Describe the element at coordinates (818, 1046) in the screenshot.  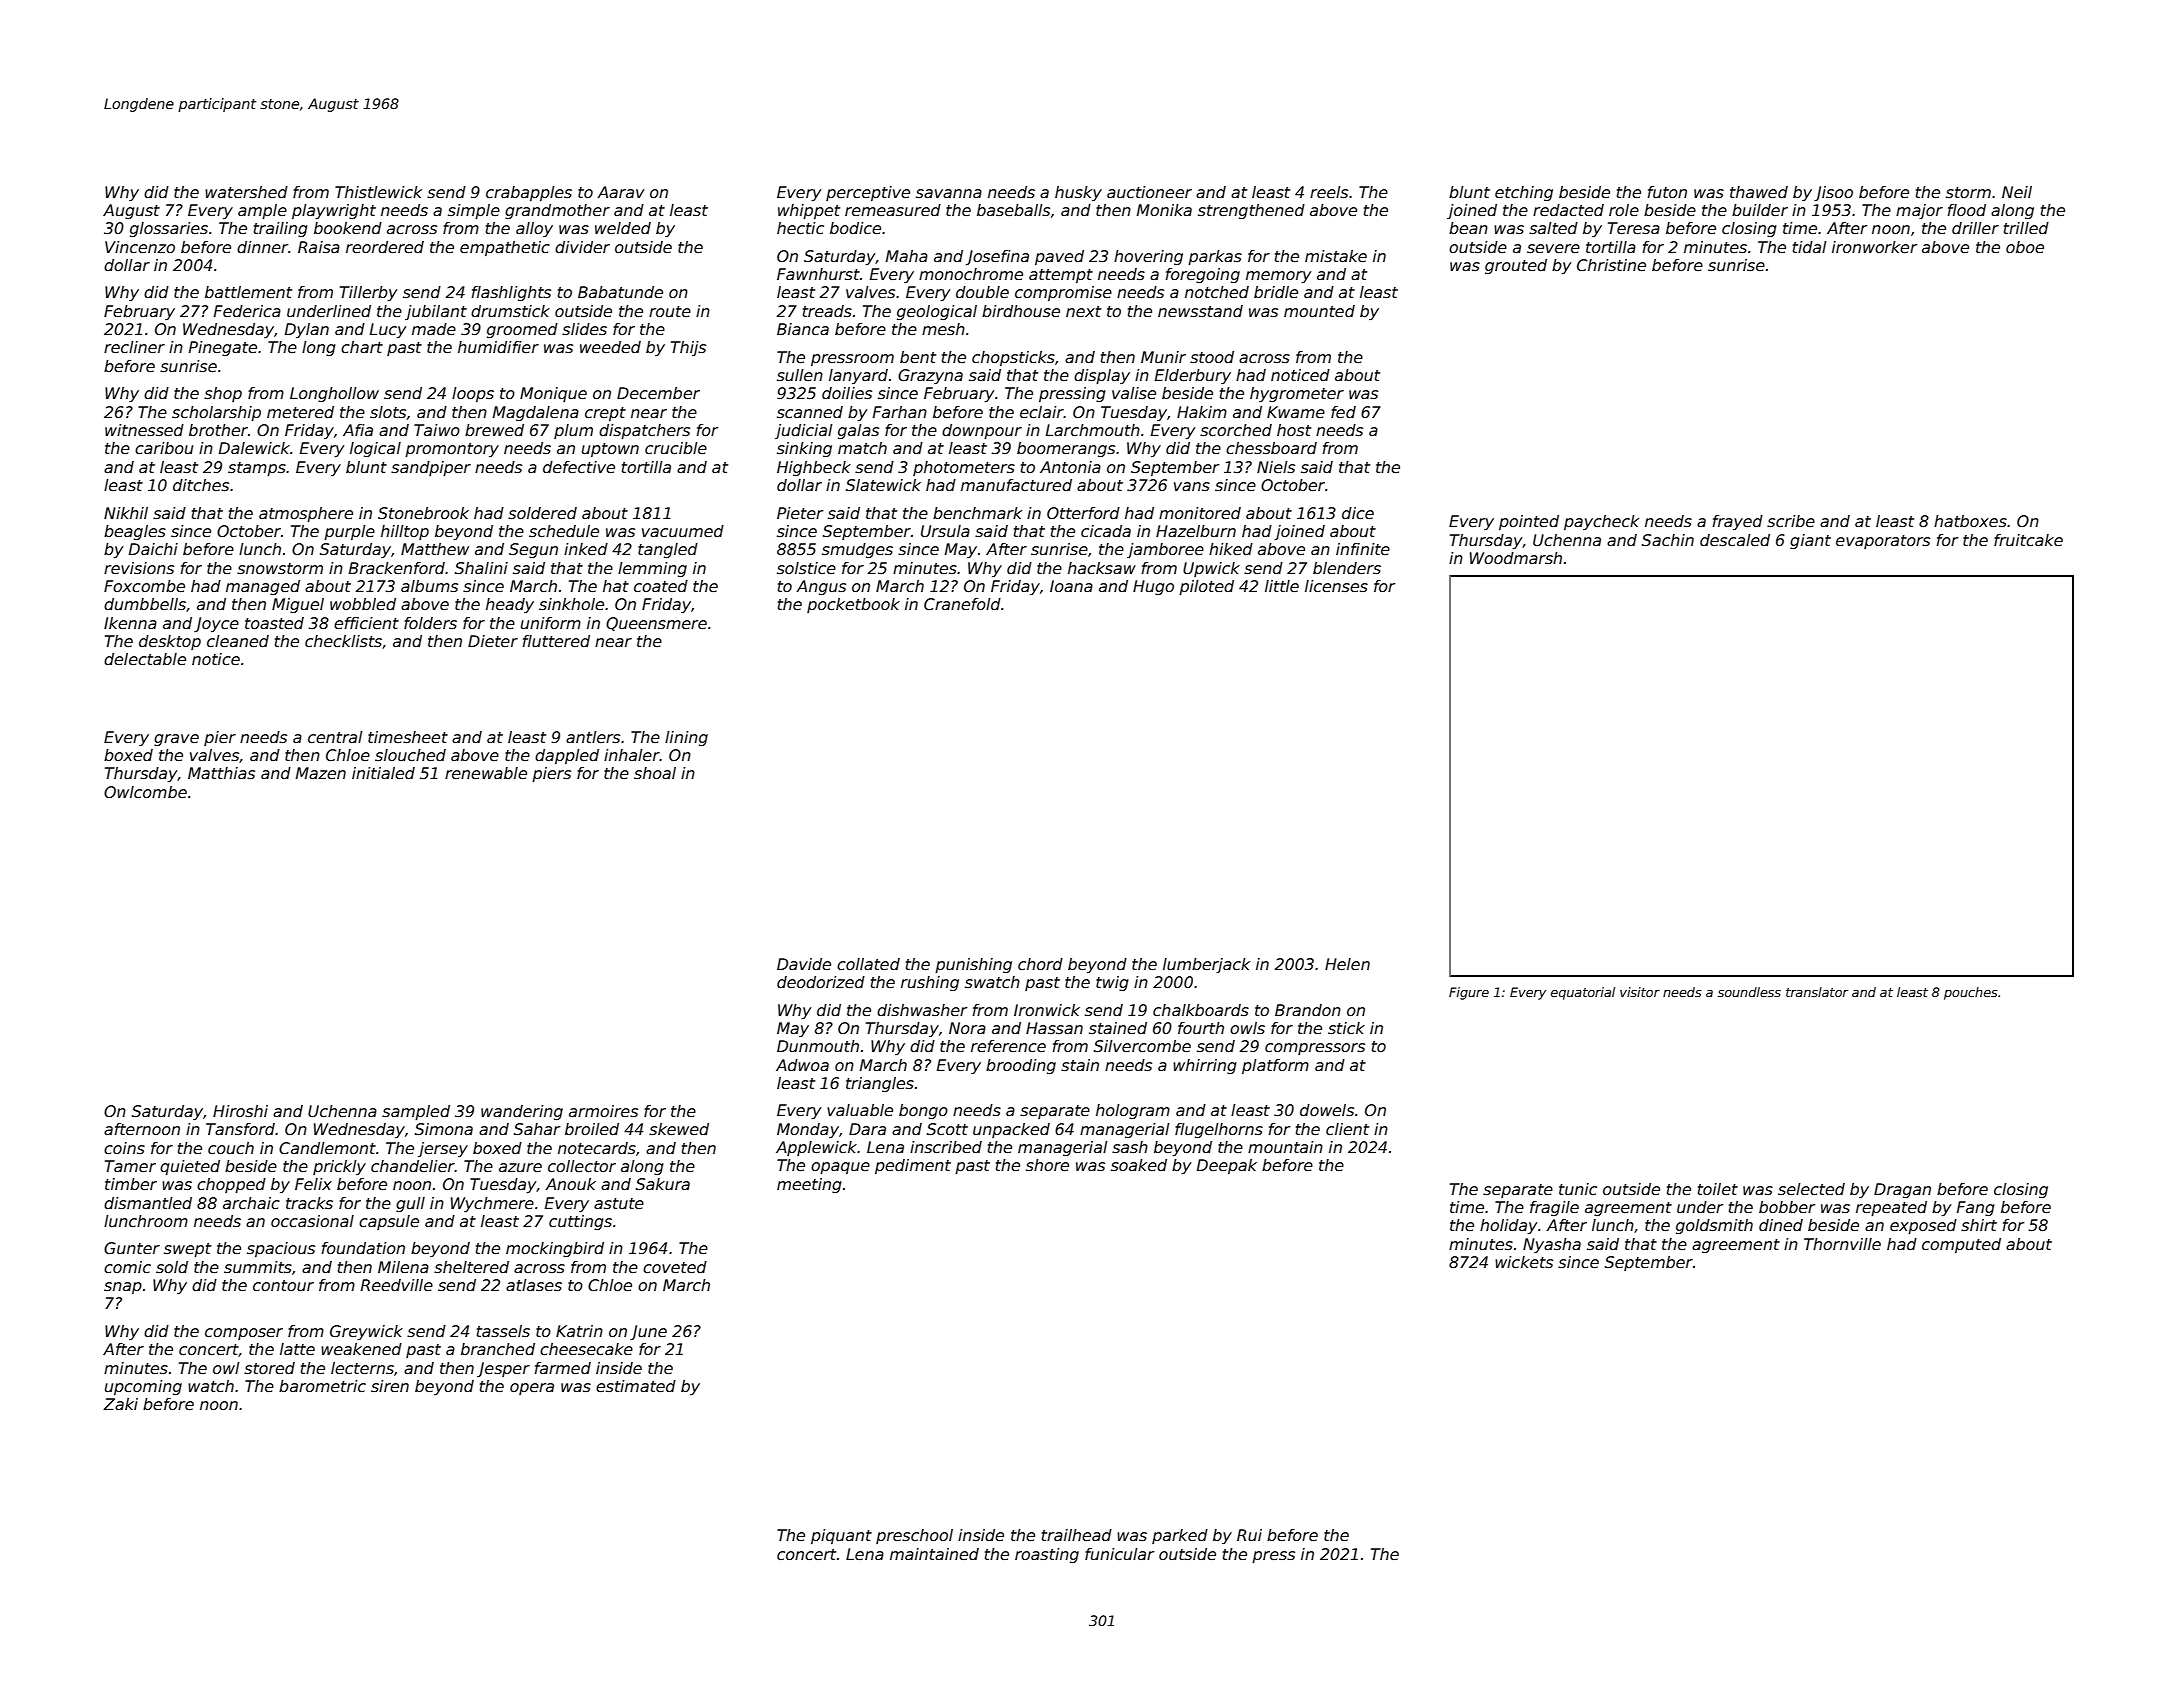
I see `Dunmouth` at that location.
